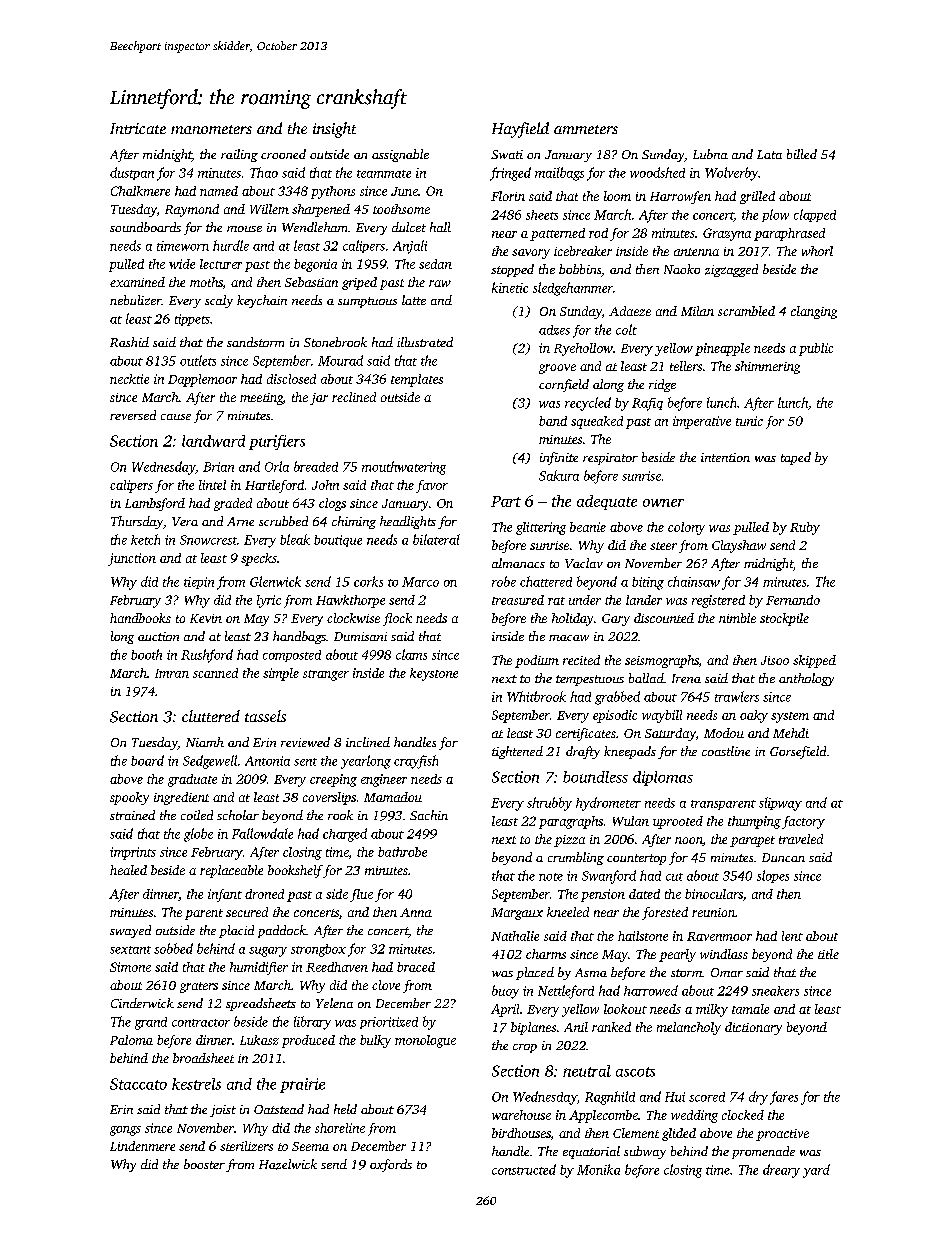  I want to click on Marco, so click(420, 582).
